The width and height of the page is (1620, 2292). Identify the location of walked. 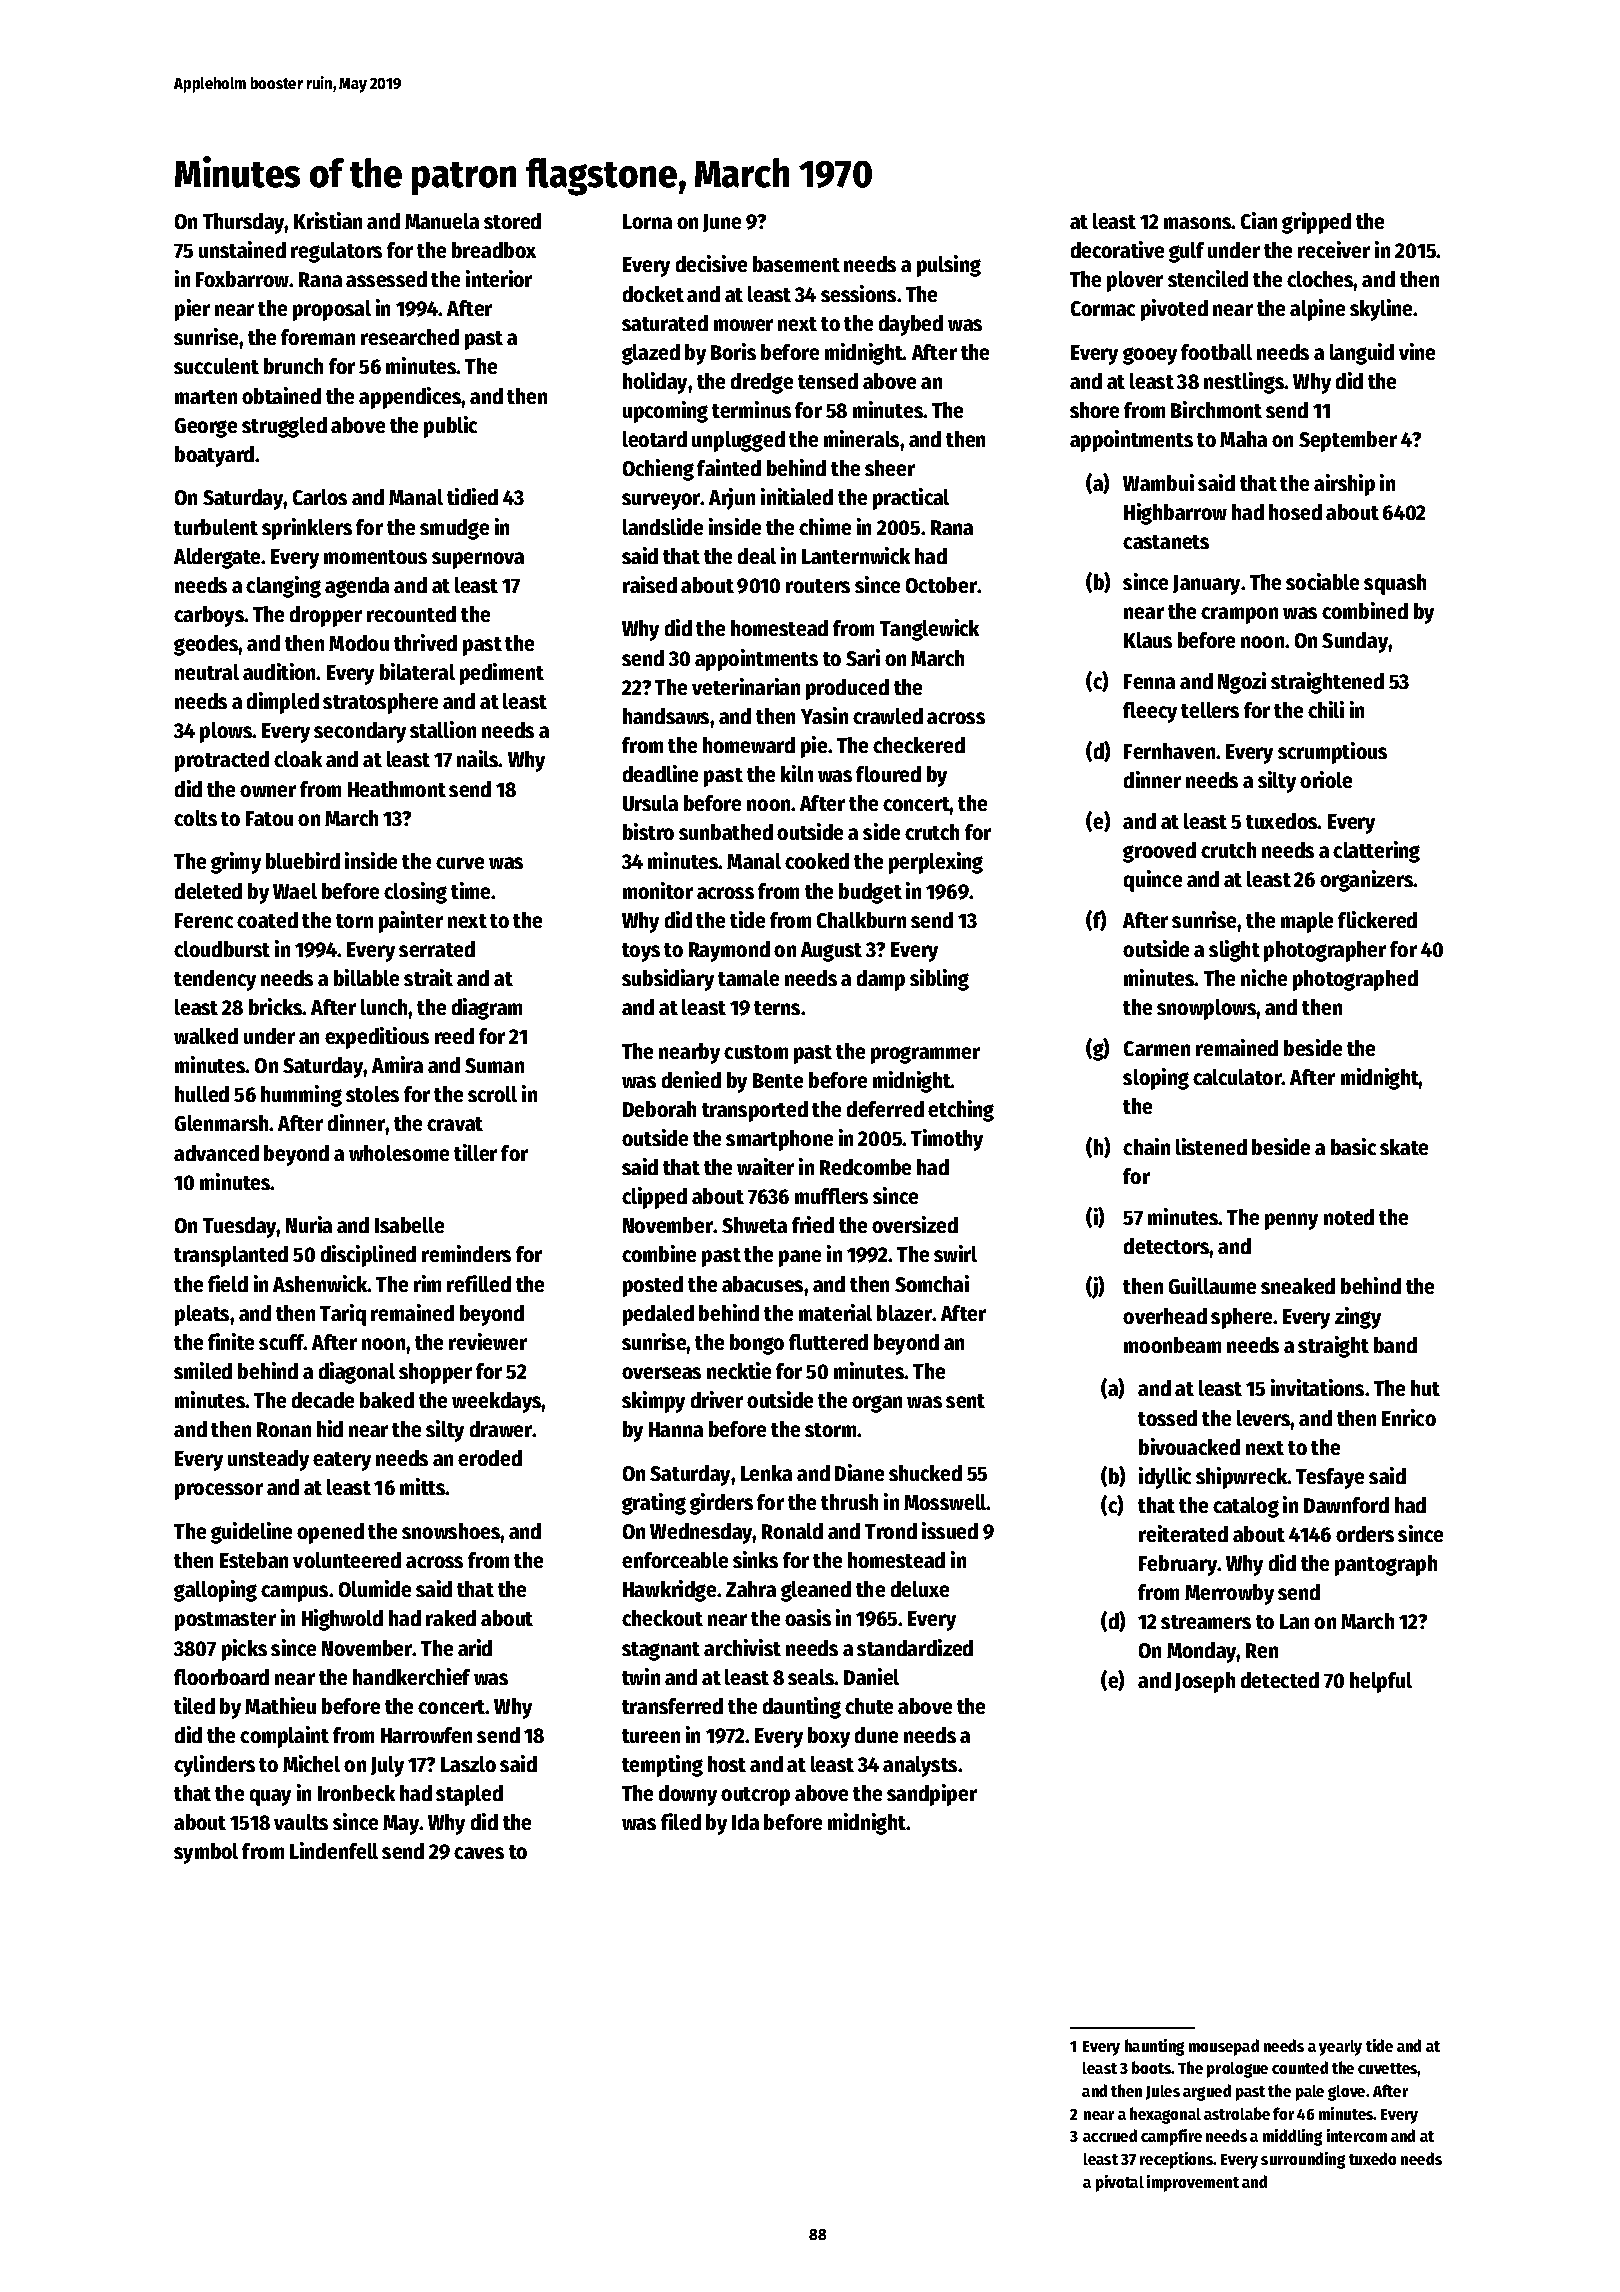
(206, 1036).
